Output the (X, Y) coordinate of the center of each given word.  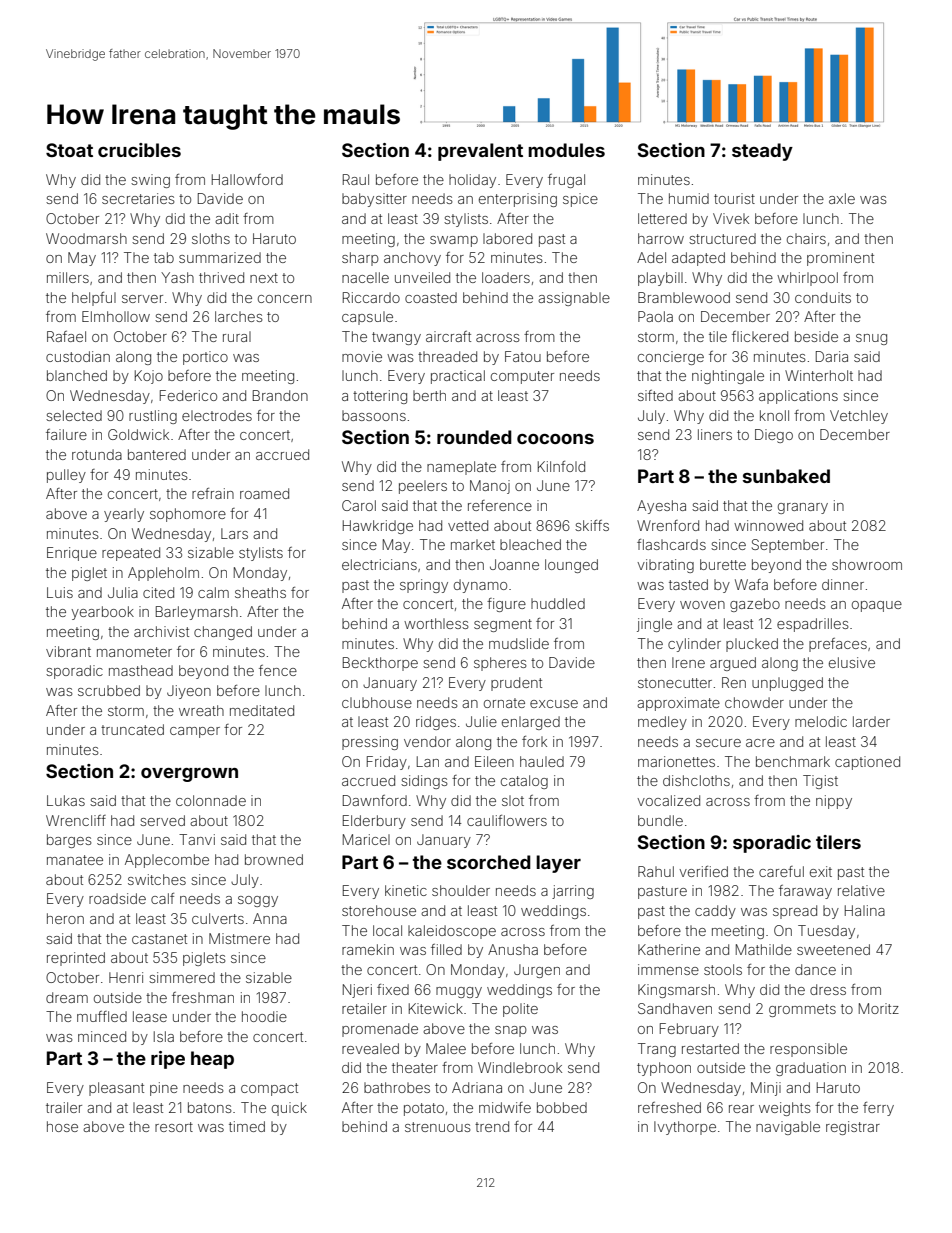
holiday (472, 181)
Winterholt (819, 375)
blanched (77, 375)
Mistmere (239, 938)
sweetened (833, 949)
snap (511, 1031)
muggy (459, 992)
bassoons (374, 415)
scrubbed (109, 690)
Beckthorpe (380, 664)
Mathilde (764, 949)
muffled (102, 1016)
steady (762, 152)
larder (871, 721)
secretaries (138, 198)
